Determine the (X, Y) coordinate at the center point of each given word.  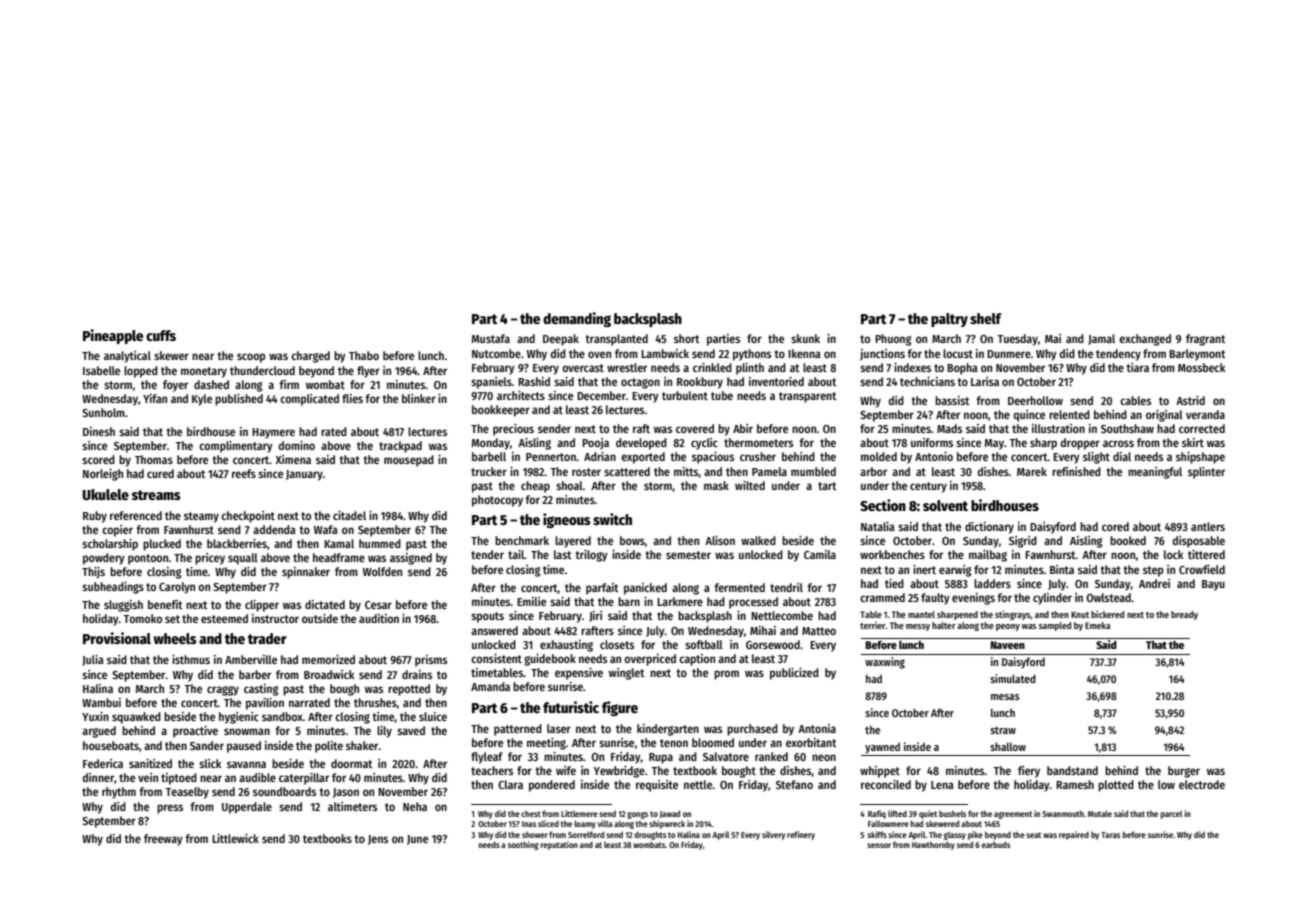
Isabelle (101, 370)
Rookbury (700, 383)
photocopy (497, 501)
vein (148, 777)
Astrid (1190, 400)
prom (726, 675)
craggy (223, 691)
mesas (1005, 697)
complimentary (236, 447)
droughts (650, 835)
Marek (1032, 471)
